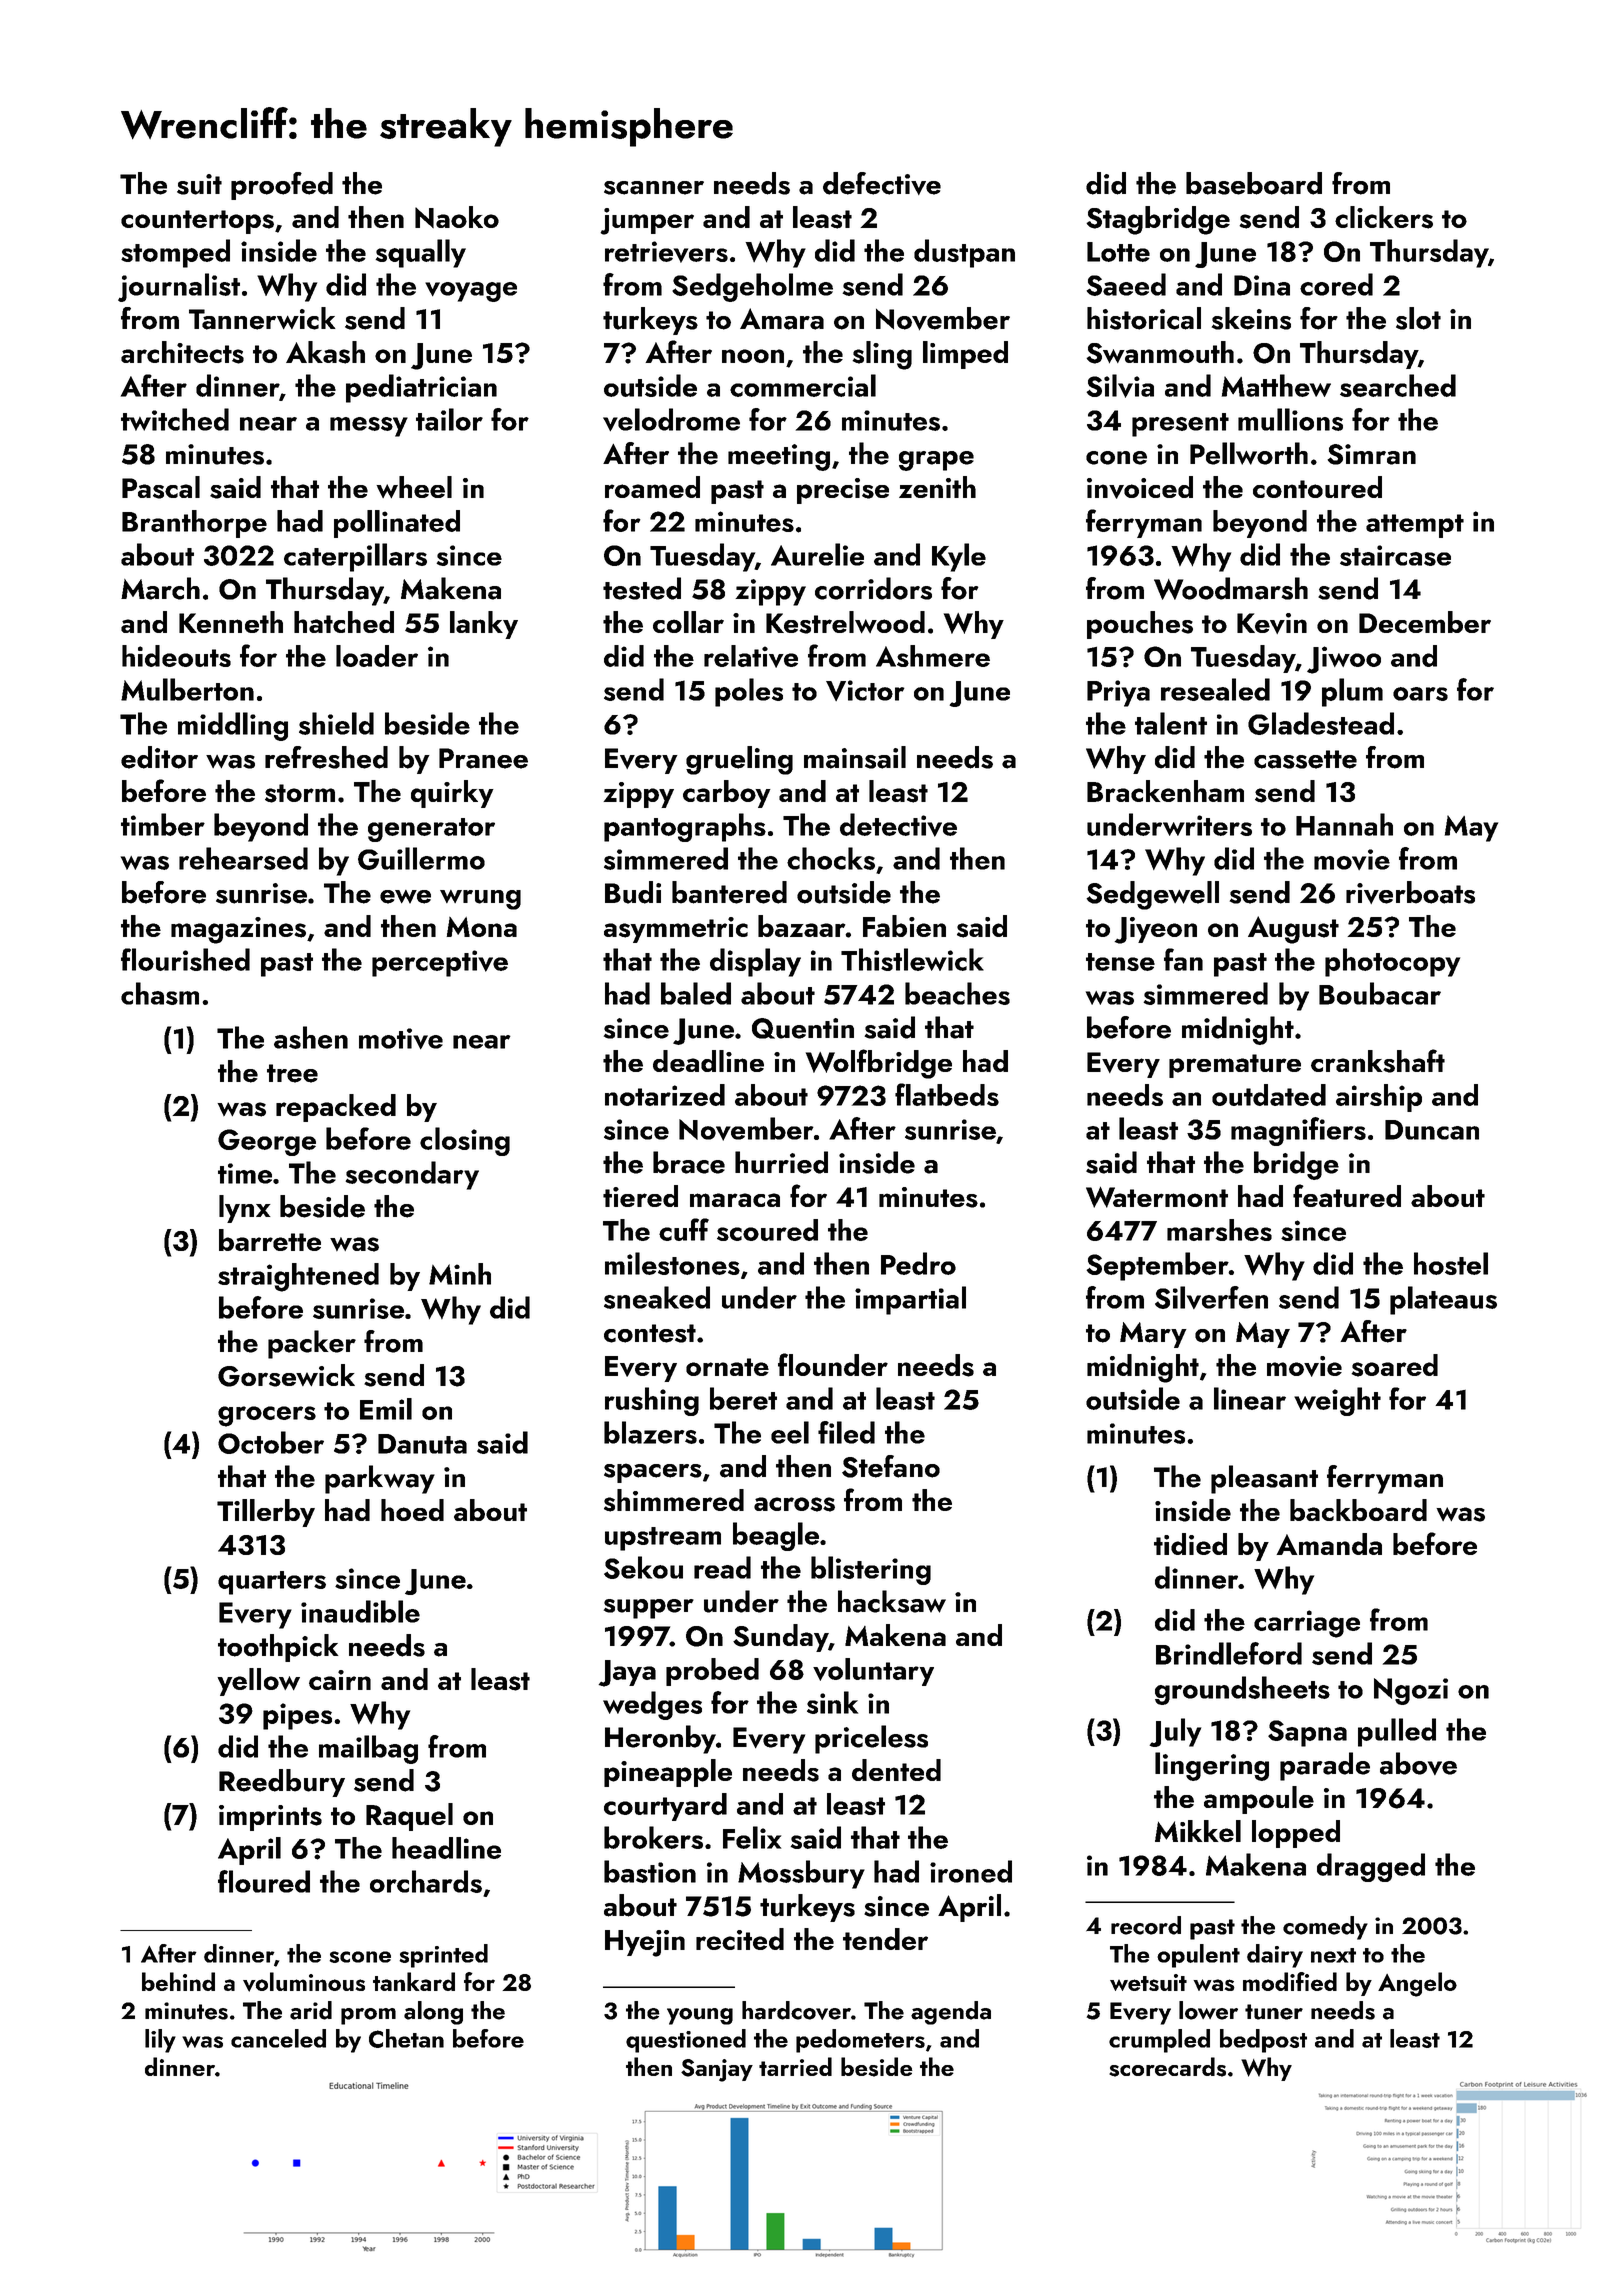 The width and height of the screenshot is (1620, 2292). What do you see at coordinates (282, 186) in the screenshot?
I see `proofed` at bounding box center [282, 186].
